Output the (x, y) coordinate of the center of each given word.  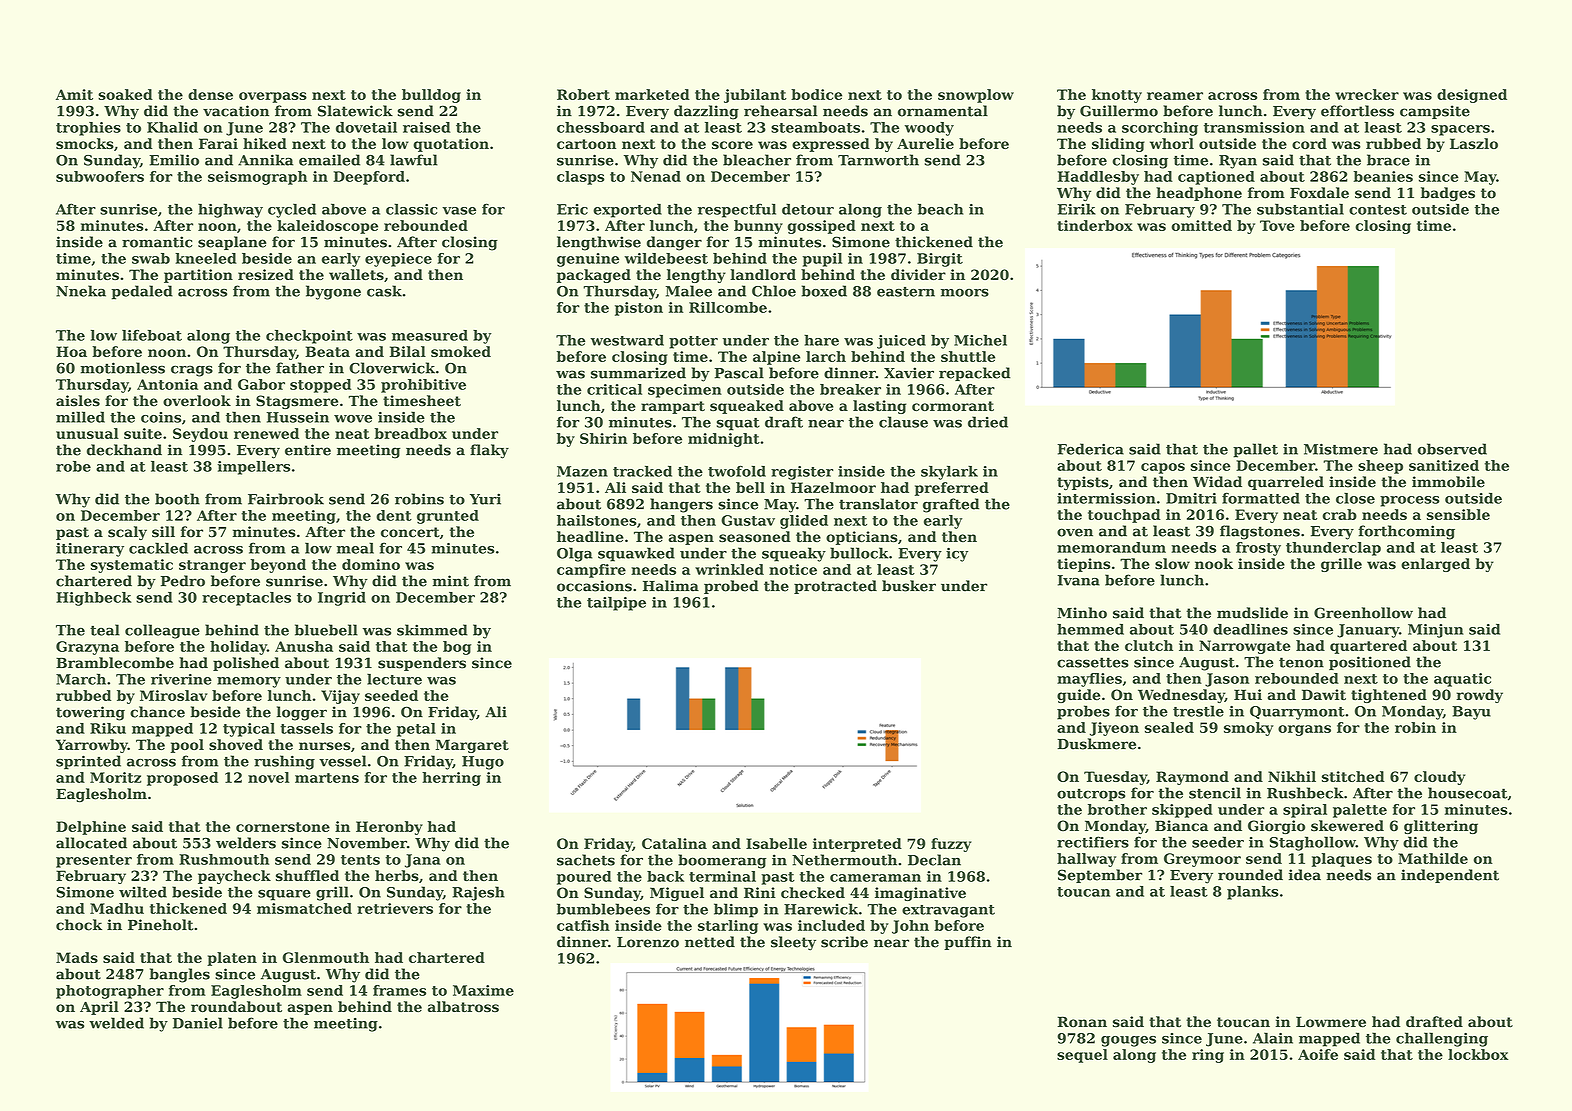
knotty (1117, 96)
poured (584, 878)
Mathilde (1433, 858)
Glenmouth (325, 957)
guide (1078, 696)
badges (1448, 194)
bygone (333, 292)
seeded (391, 695)
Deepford (369, 178)
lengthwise (599, 243)
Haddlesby (1098, 178)
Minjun (1436, 631)
